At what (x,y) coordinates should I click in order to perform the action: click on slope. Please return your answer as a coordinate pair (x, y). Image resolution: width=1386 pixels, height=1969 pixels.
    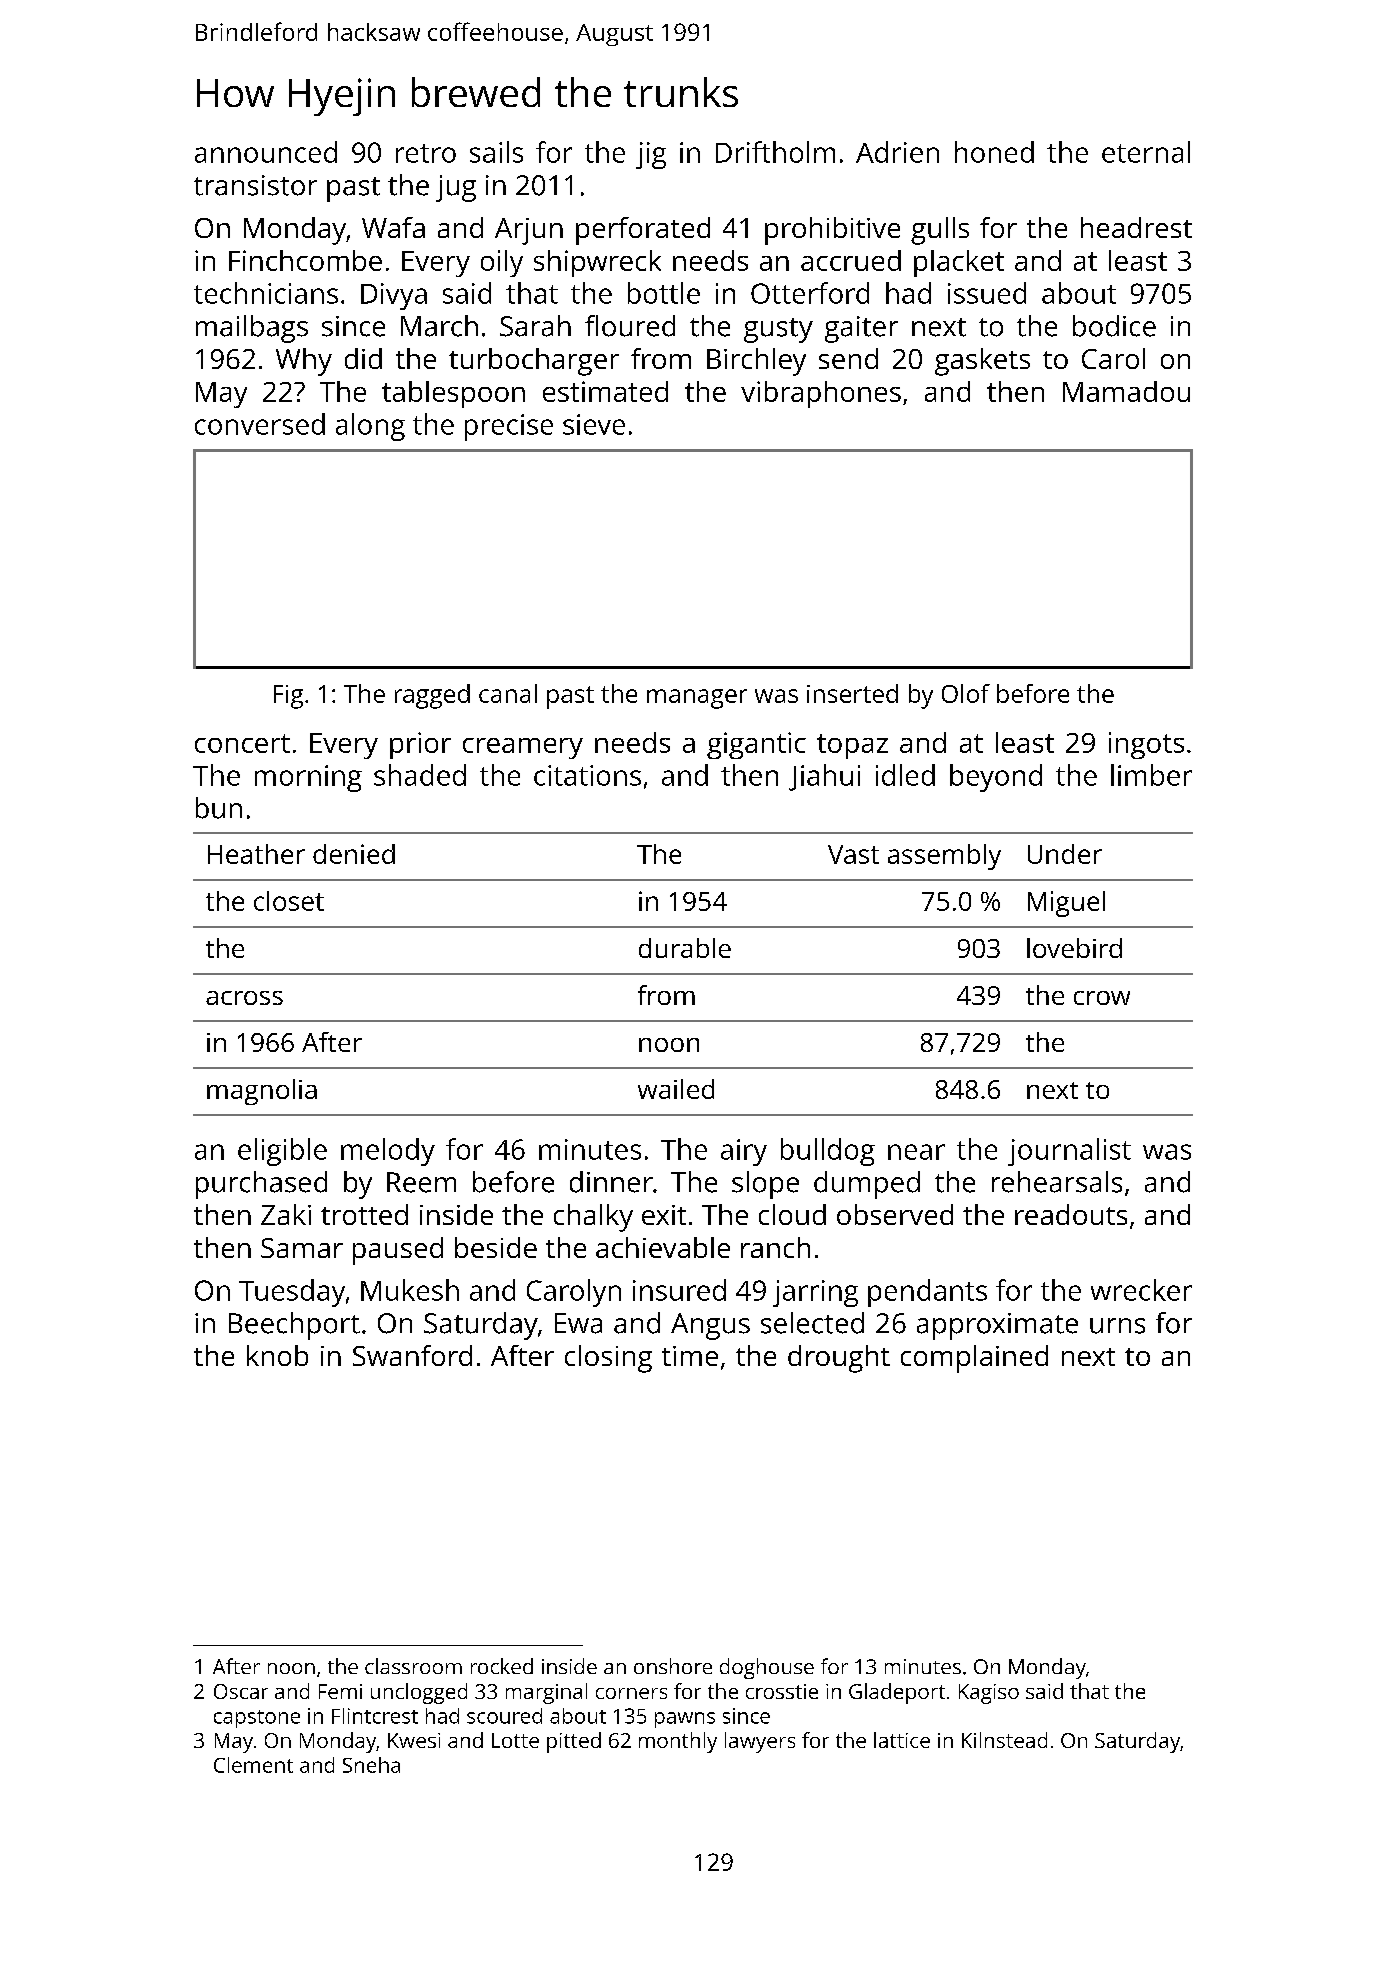
    Looking at the image, I should click on (765, 1185).
